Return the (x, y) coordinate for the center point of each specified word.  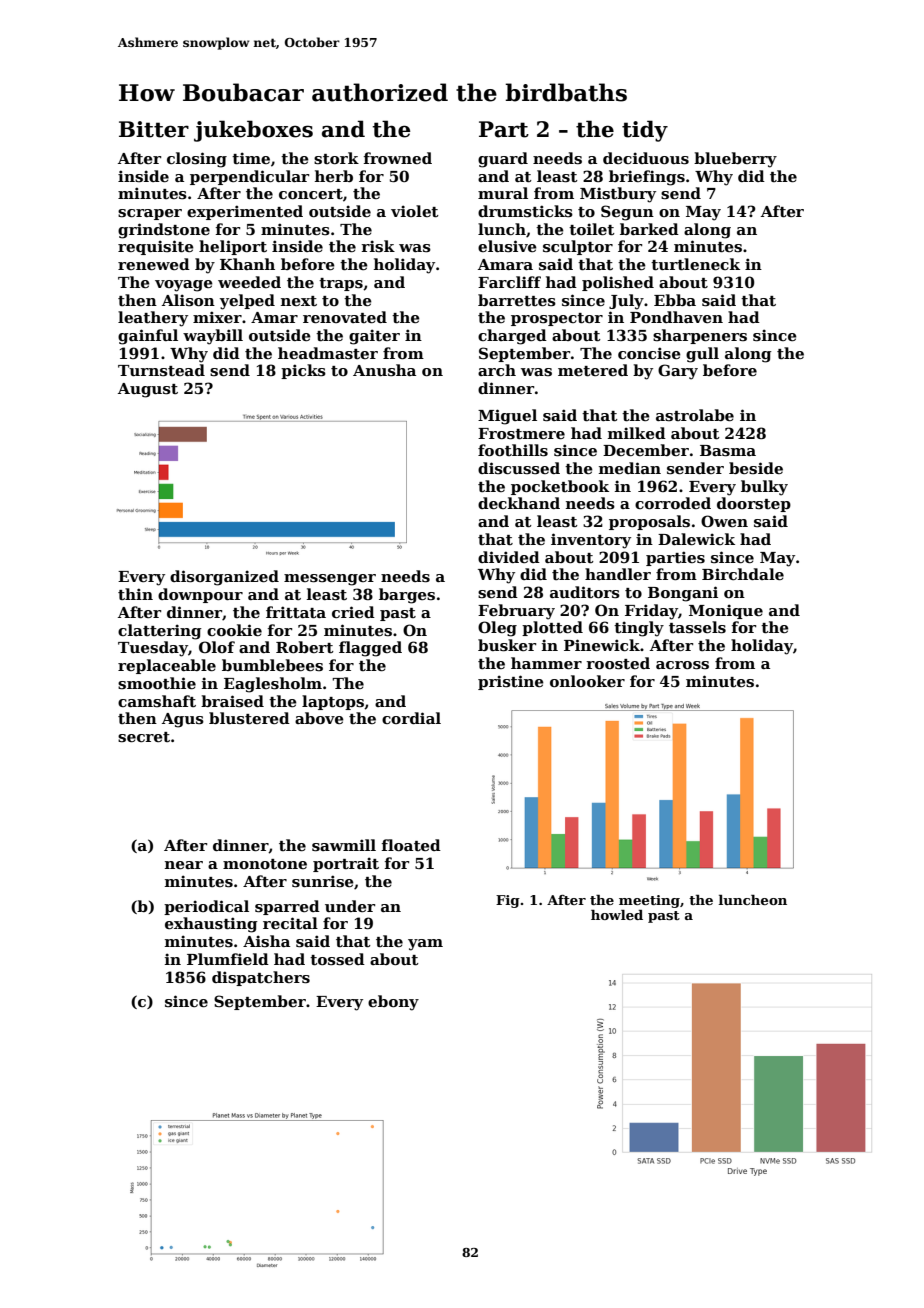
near (184, 865)
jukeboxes (253, 131)
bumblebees (272, 665)
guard (503, 160)
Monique (726, 611)
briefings (647, 178)
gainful (148, 337)
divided (509, 557)
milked (637, 433)
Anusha (384, 370)
